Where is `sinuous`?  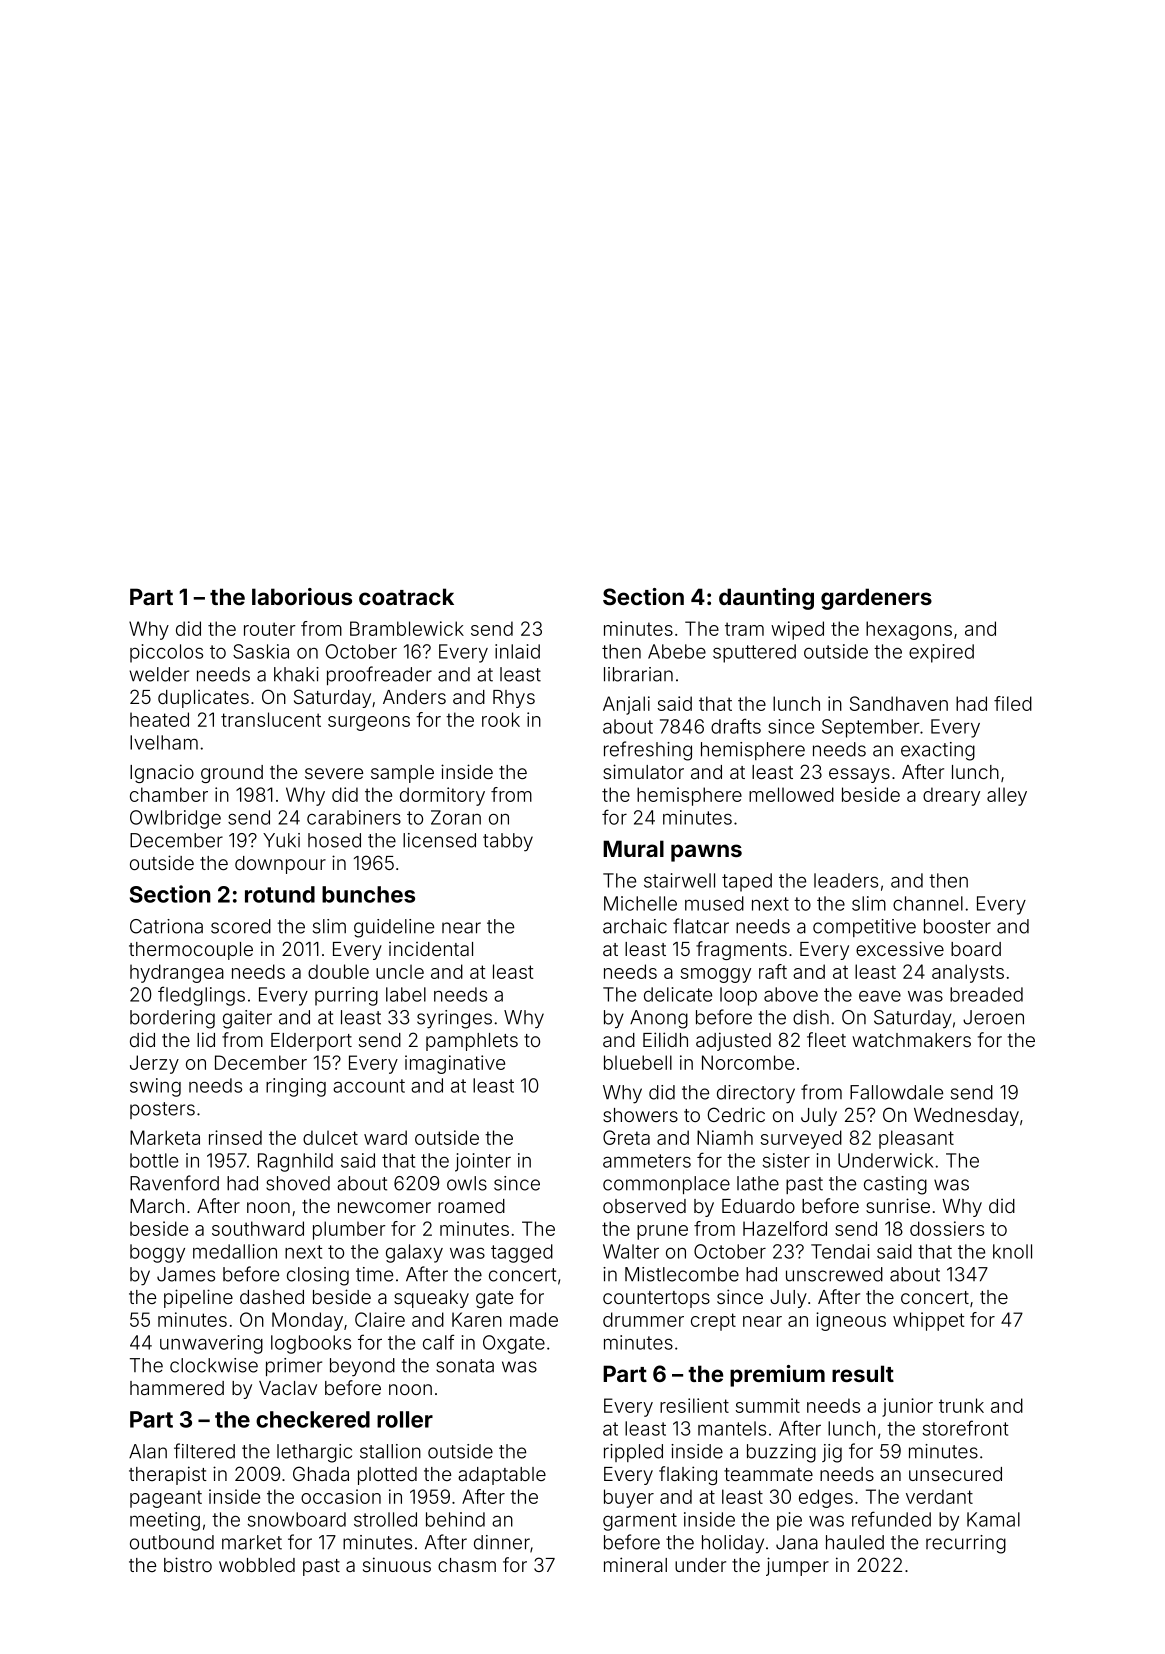
sinuous is located at coordinates (397, 1564).
